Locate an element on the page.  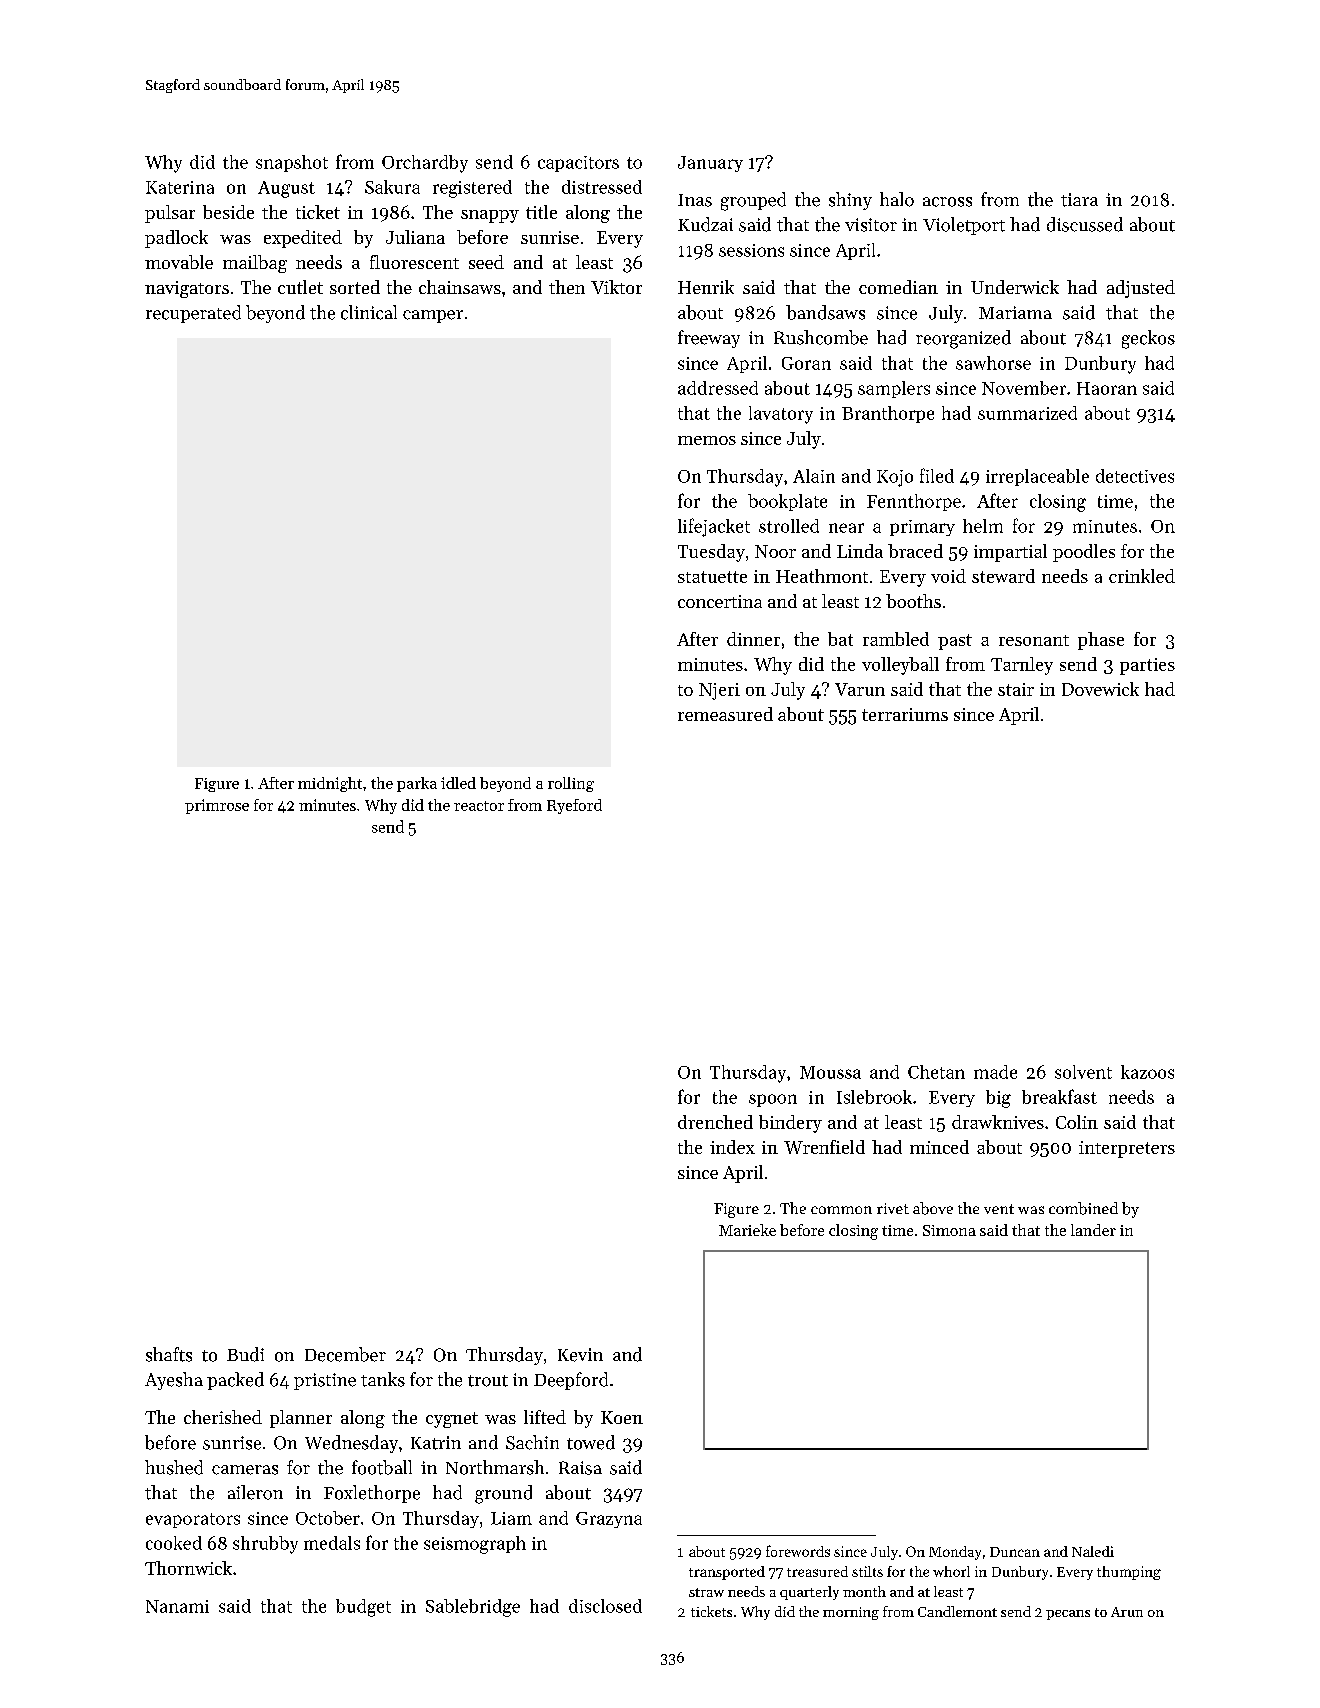
parka is located at coordinates (417, 784).
